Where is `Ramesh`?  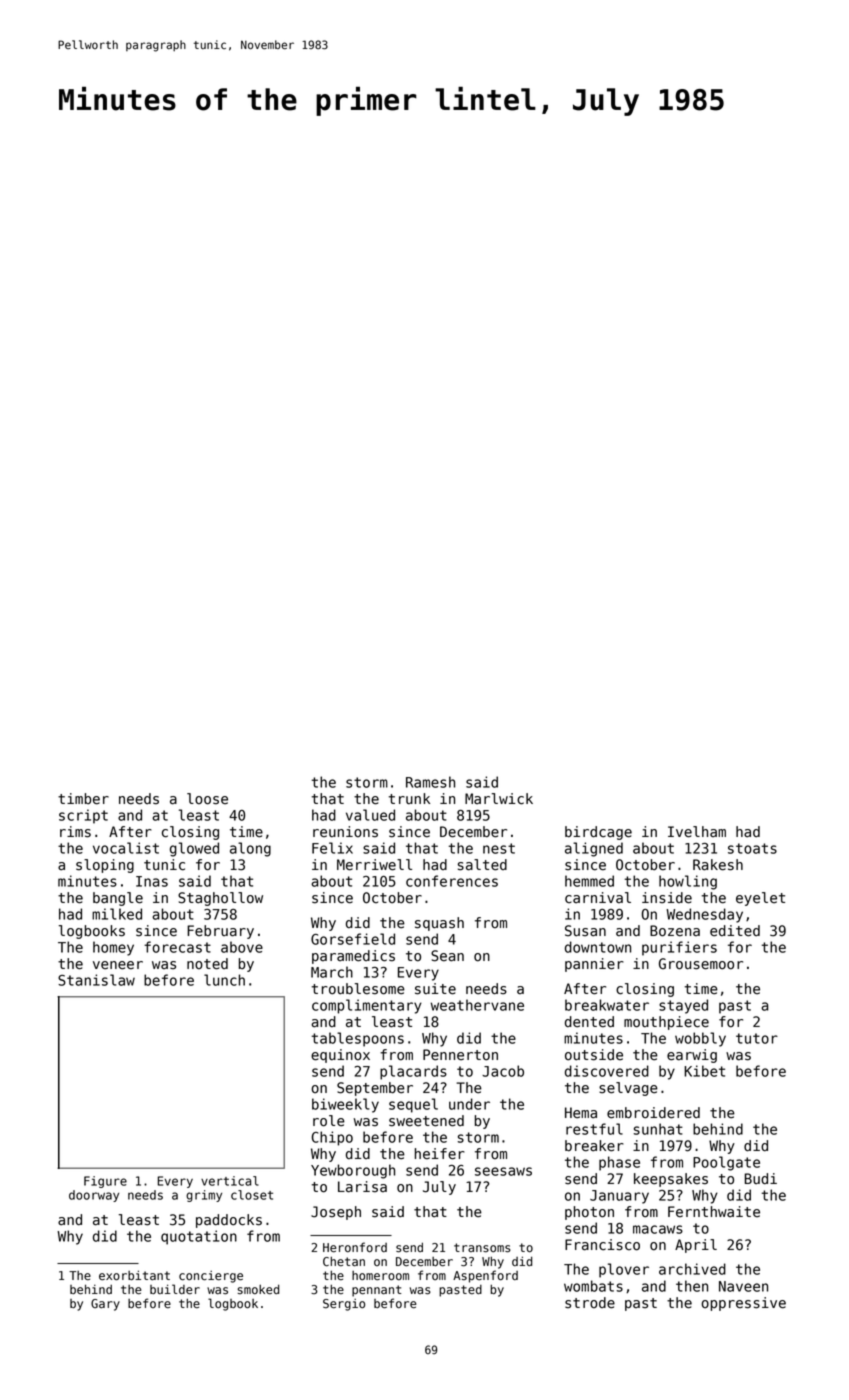 Ramesh is located at coordinates (430, 782).
